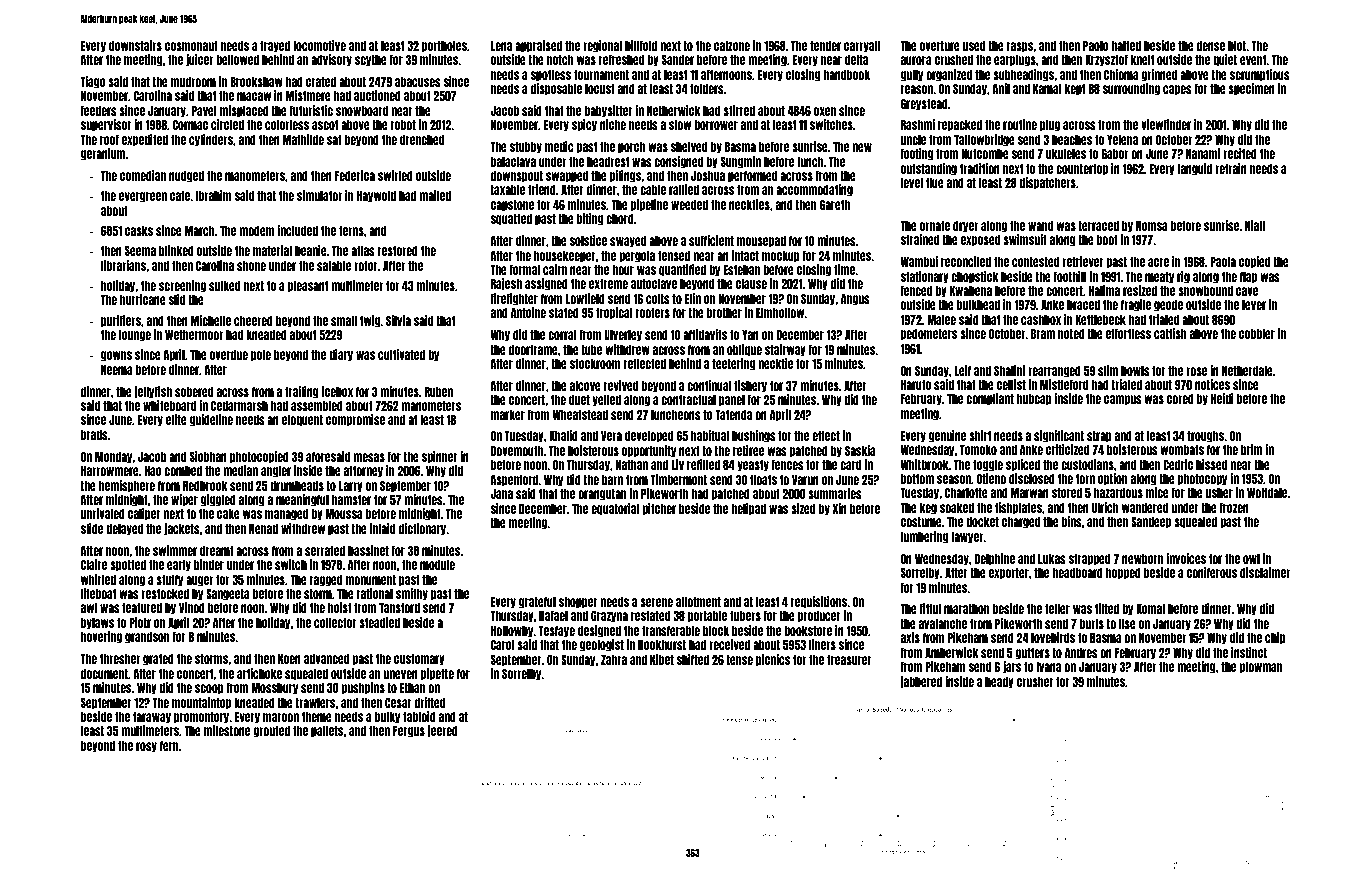 Image resolution: width=1372 pixels, height=887 pixels. What do you see at coordinates (398, 320) in the screenshot?
I see `Silvia` at bounding box center [398, 320].
